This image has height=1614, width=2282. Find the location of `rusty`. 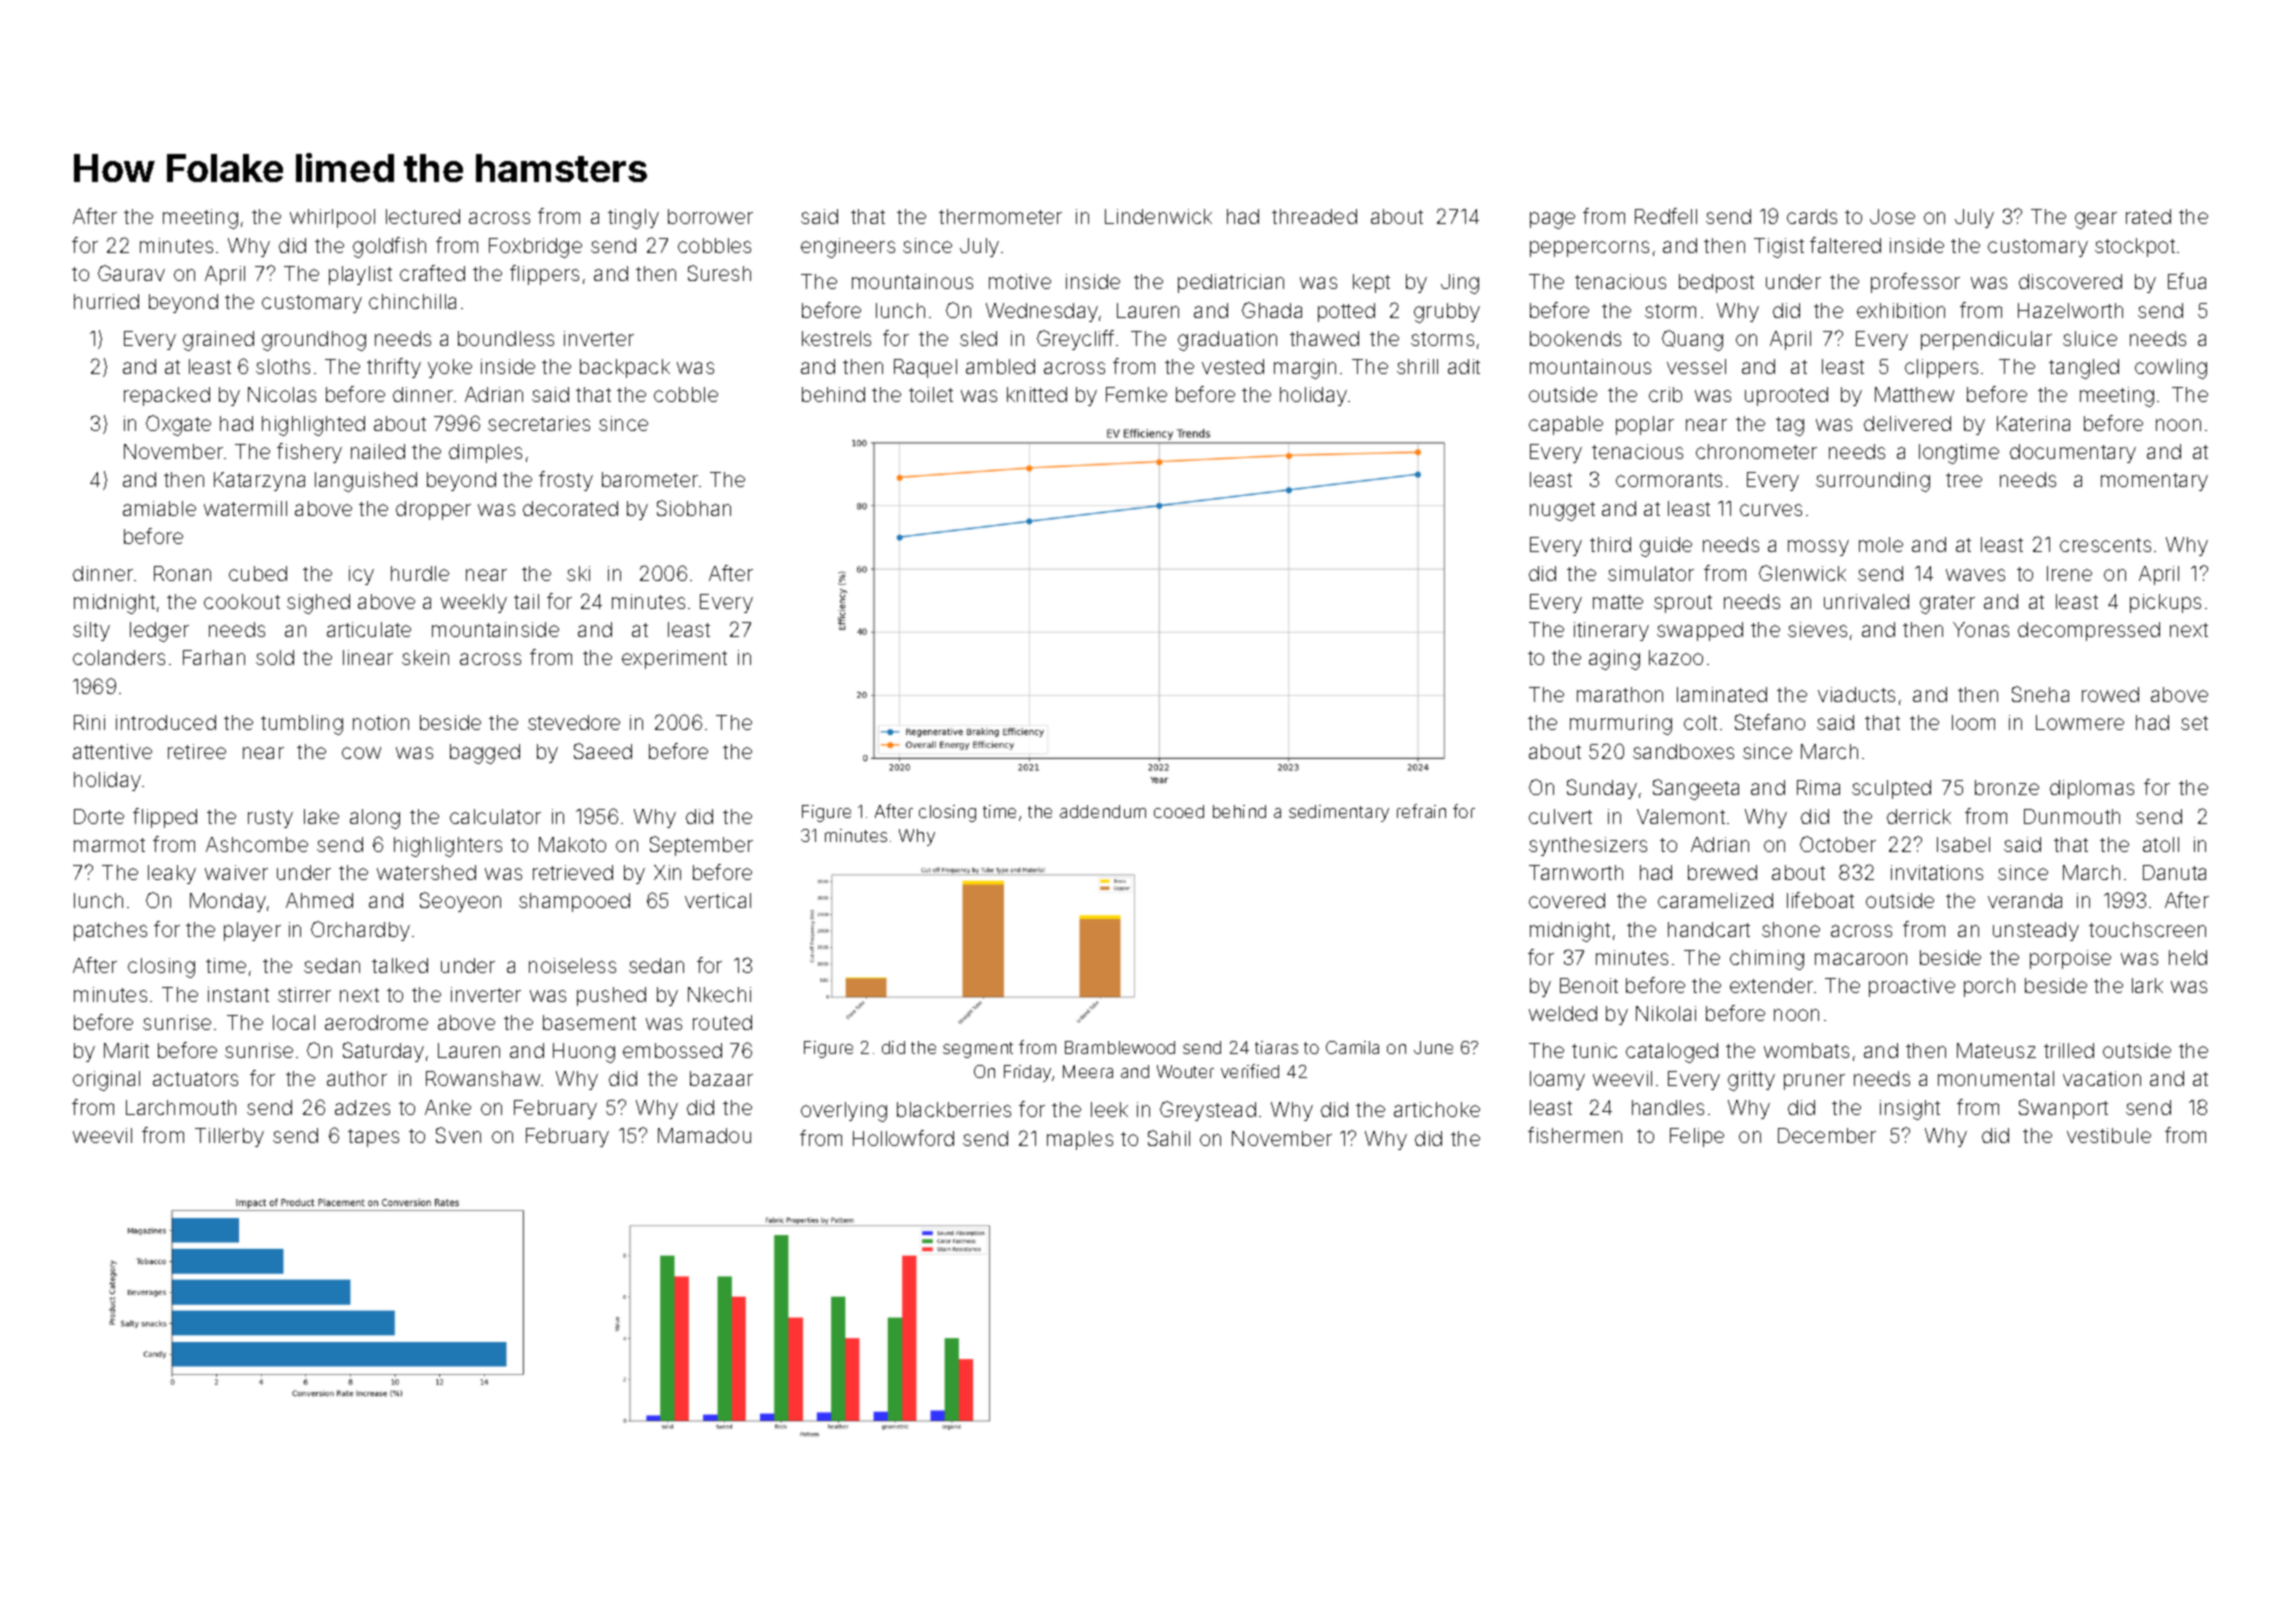

rusty is located at coordinates (270, 819).
